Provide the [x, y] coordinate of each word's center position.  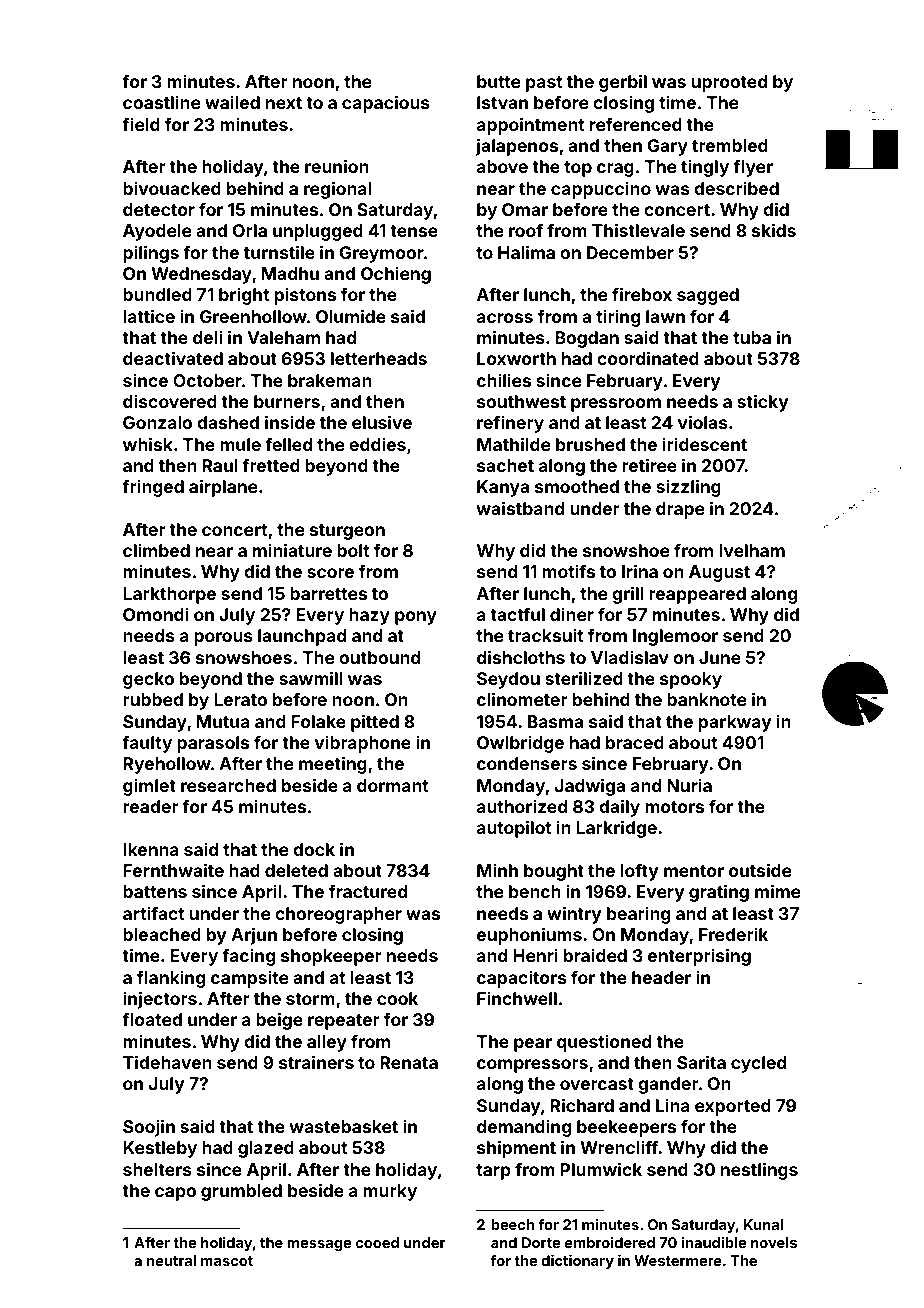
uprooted [729, 83]
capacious [386, 104]
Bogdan [587, 339]
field [141, 124]
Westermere [678, 1260]
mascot [227, 1261]
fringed [153, 488]
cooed [377, 1242]
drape [680, 510]
